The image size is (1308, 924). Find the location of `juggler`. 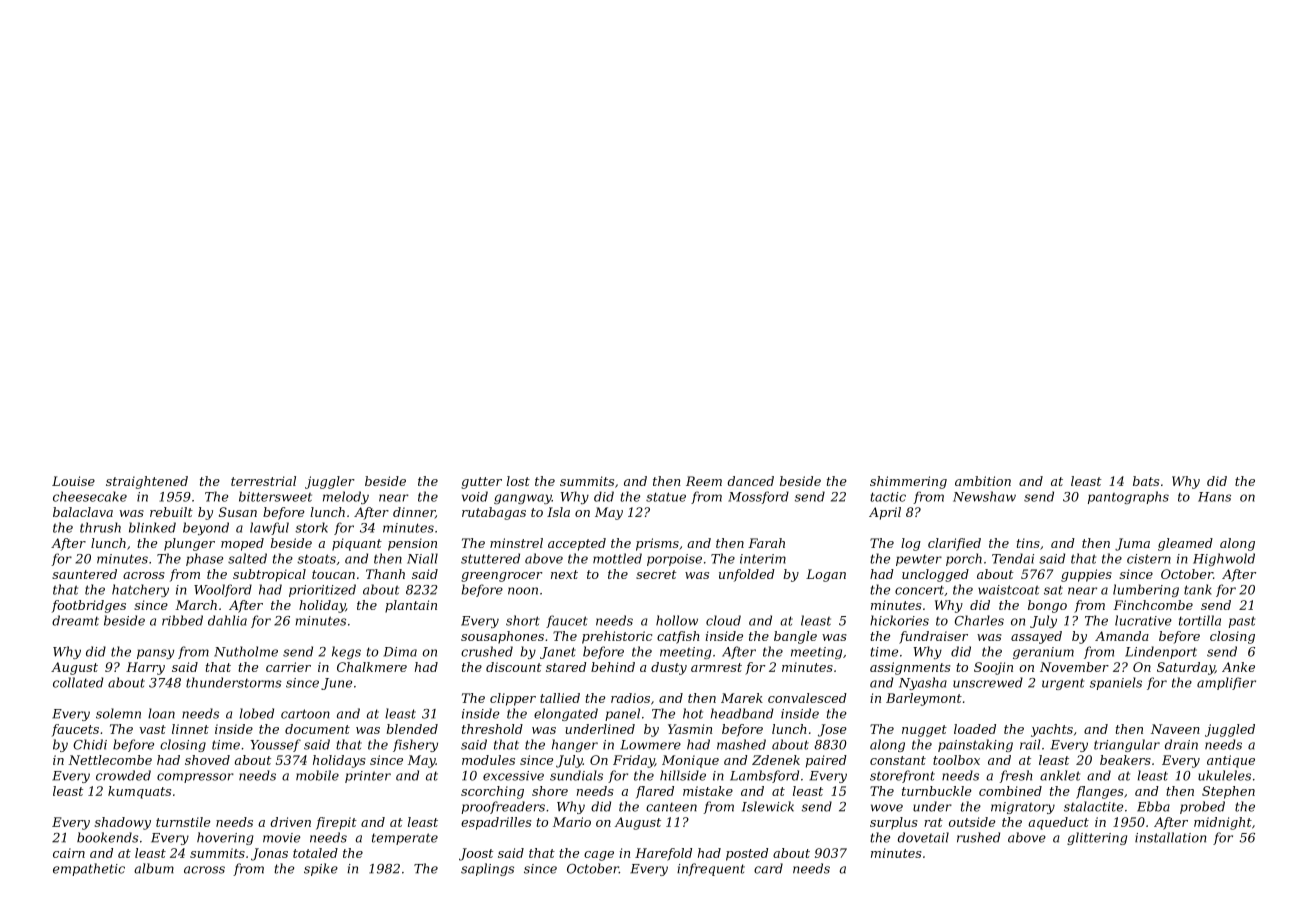

juggler is located at coordinates (330, 482).
